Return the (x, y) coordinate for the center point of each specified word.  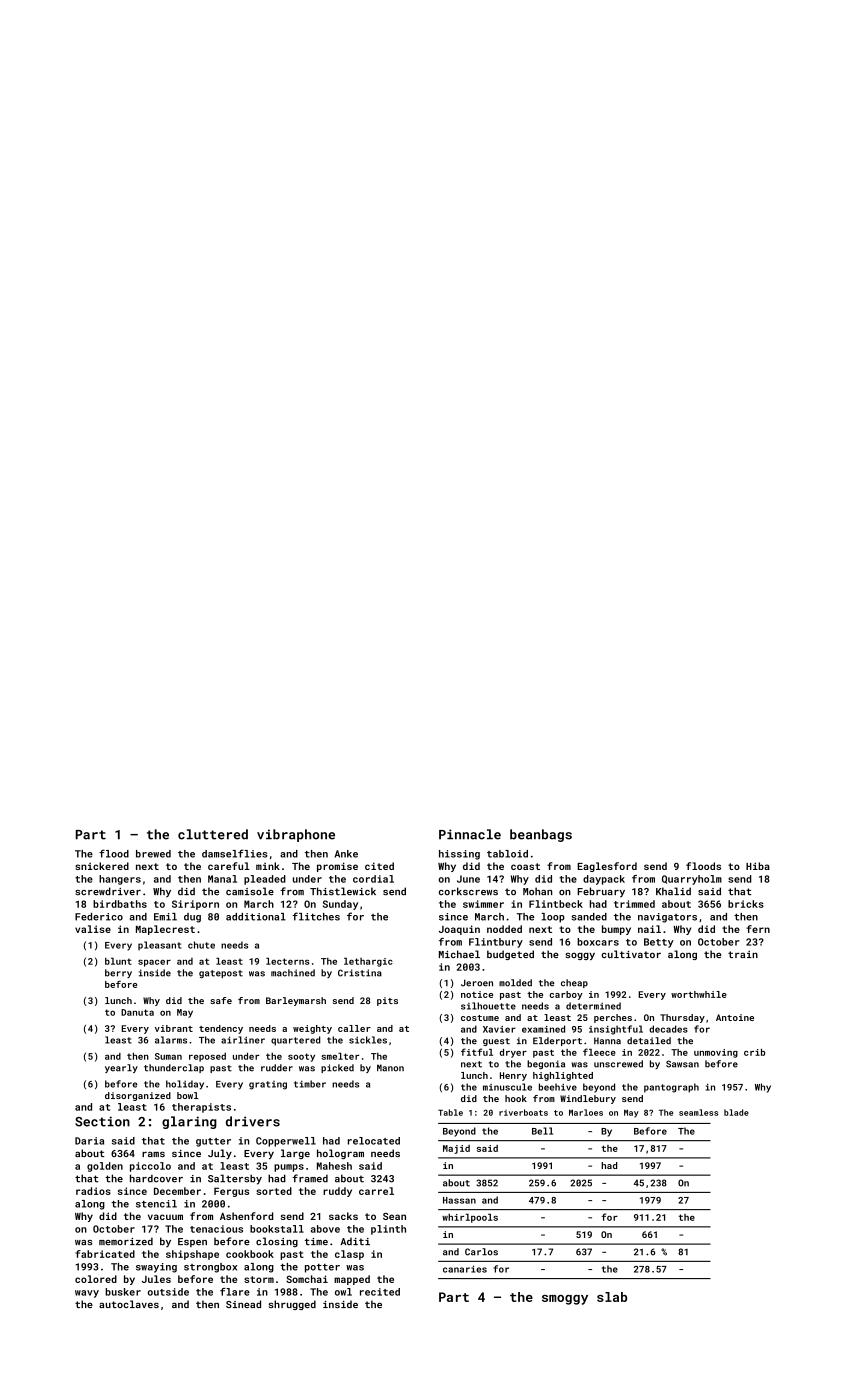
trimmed (634, 904)
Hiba (758, 866)
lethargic (368, 962)
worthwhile (699, 994)
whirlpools (470, 1218)
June (468, 879)
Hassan (459, 1200)
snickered (102, 866)
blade (736, 1112)
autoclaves (129, 1304)
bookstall (277, 1229)
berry (118, 973)
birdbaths (120, 904)
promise (337, 867)
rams (153, 1154)
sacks (343, 1216)
